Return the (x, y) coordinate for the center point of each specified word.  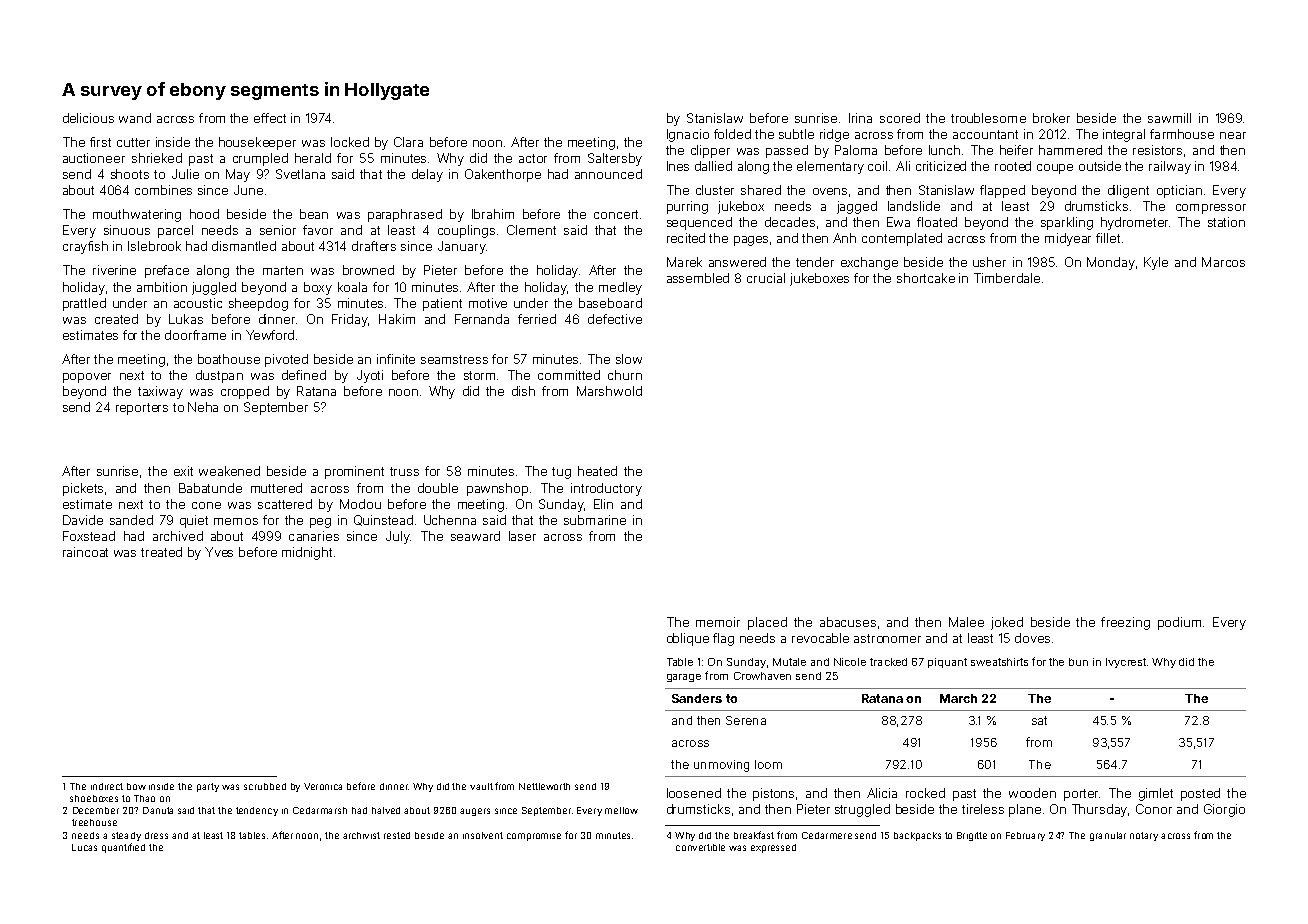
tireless (983, 809)
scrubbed (265, 786)
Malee (966, 622)
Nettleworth (544, 786)
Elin (603, 504)
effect (270, 118)
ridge (834, 135)
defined (304, 375)
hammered (1070, 150)
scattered (285, 504)
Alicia (882, 793)
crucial (766, 278)
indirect (107, 786)
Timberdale (1007, 278)
